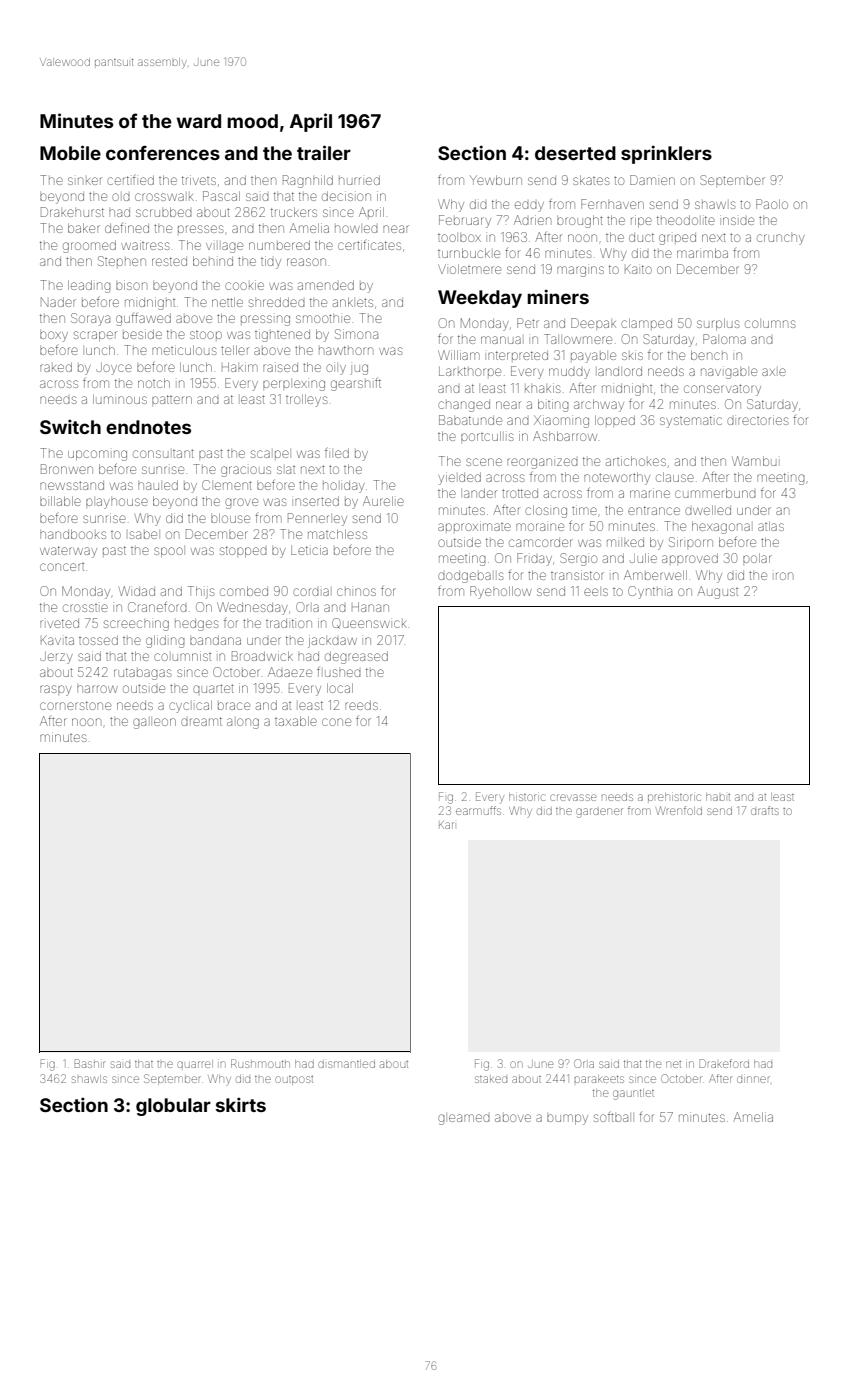  Describe the element at coordinates (650, 592) in the document. I see `Cynthia` at that location.
